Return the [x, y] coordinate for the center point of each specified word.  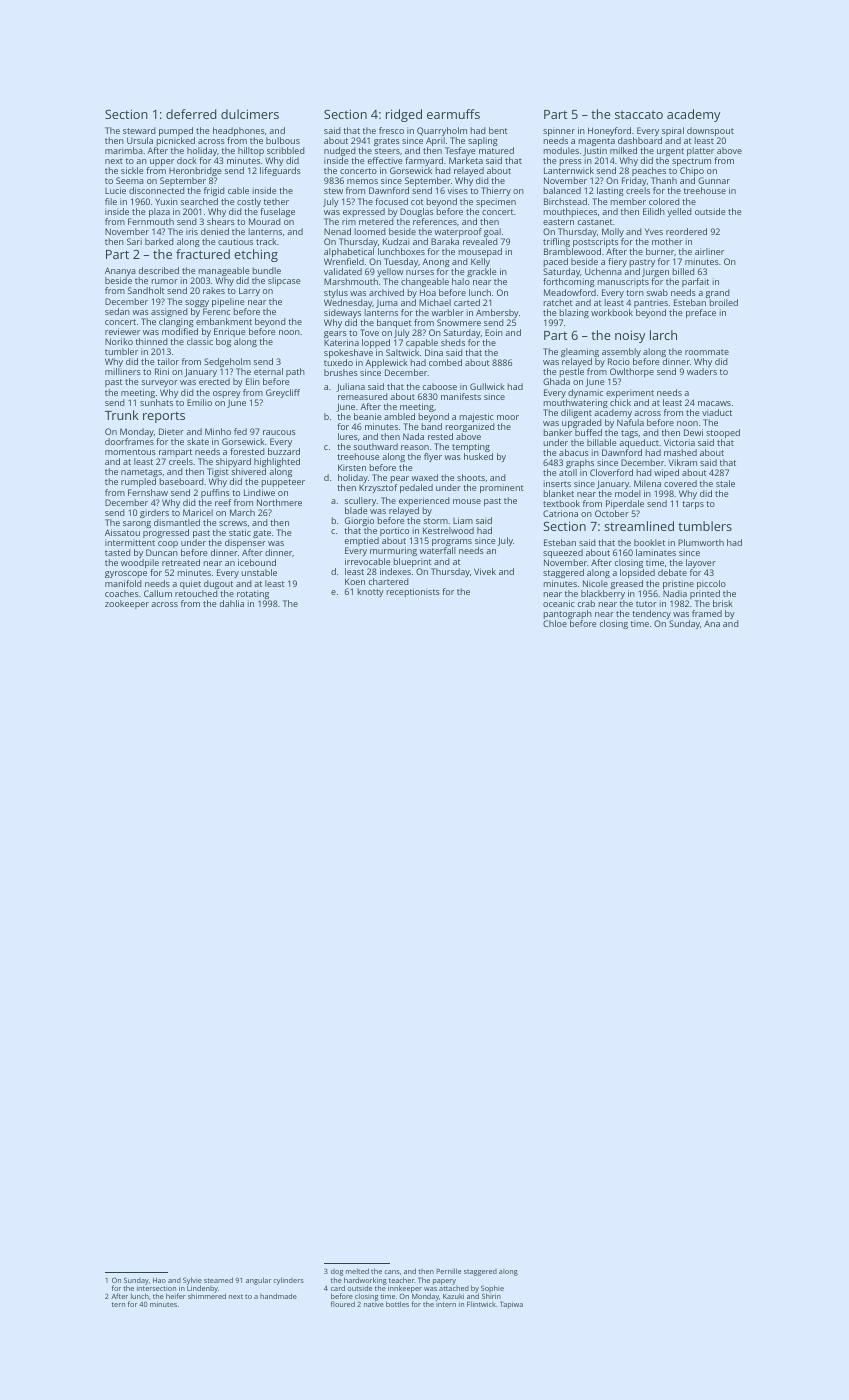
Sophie [492, 1289]
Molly [613, 232]
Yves [654, 232]
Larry [249, 291]
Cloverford [611, 472]
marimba [124, 150]
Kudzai [396, 241]
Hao [159, 1280]
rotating [253, 594]
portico [394, 531]
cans [391, 1272]
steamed [218, 1280]
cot [417, 202]
